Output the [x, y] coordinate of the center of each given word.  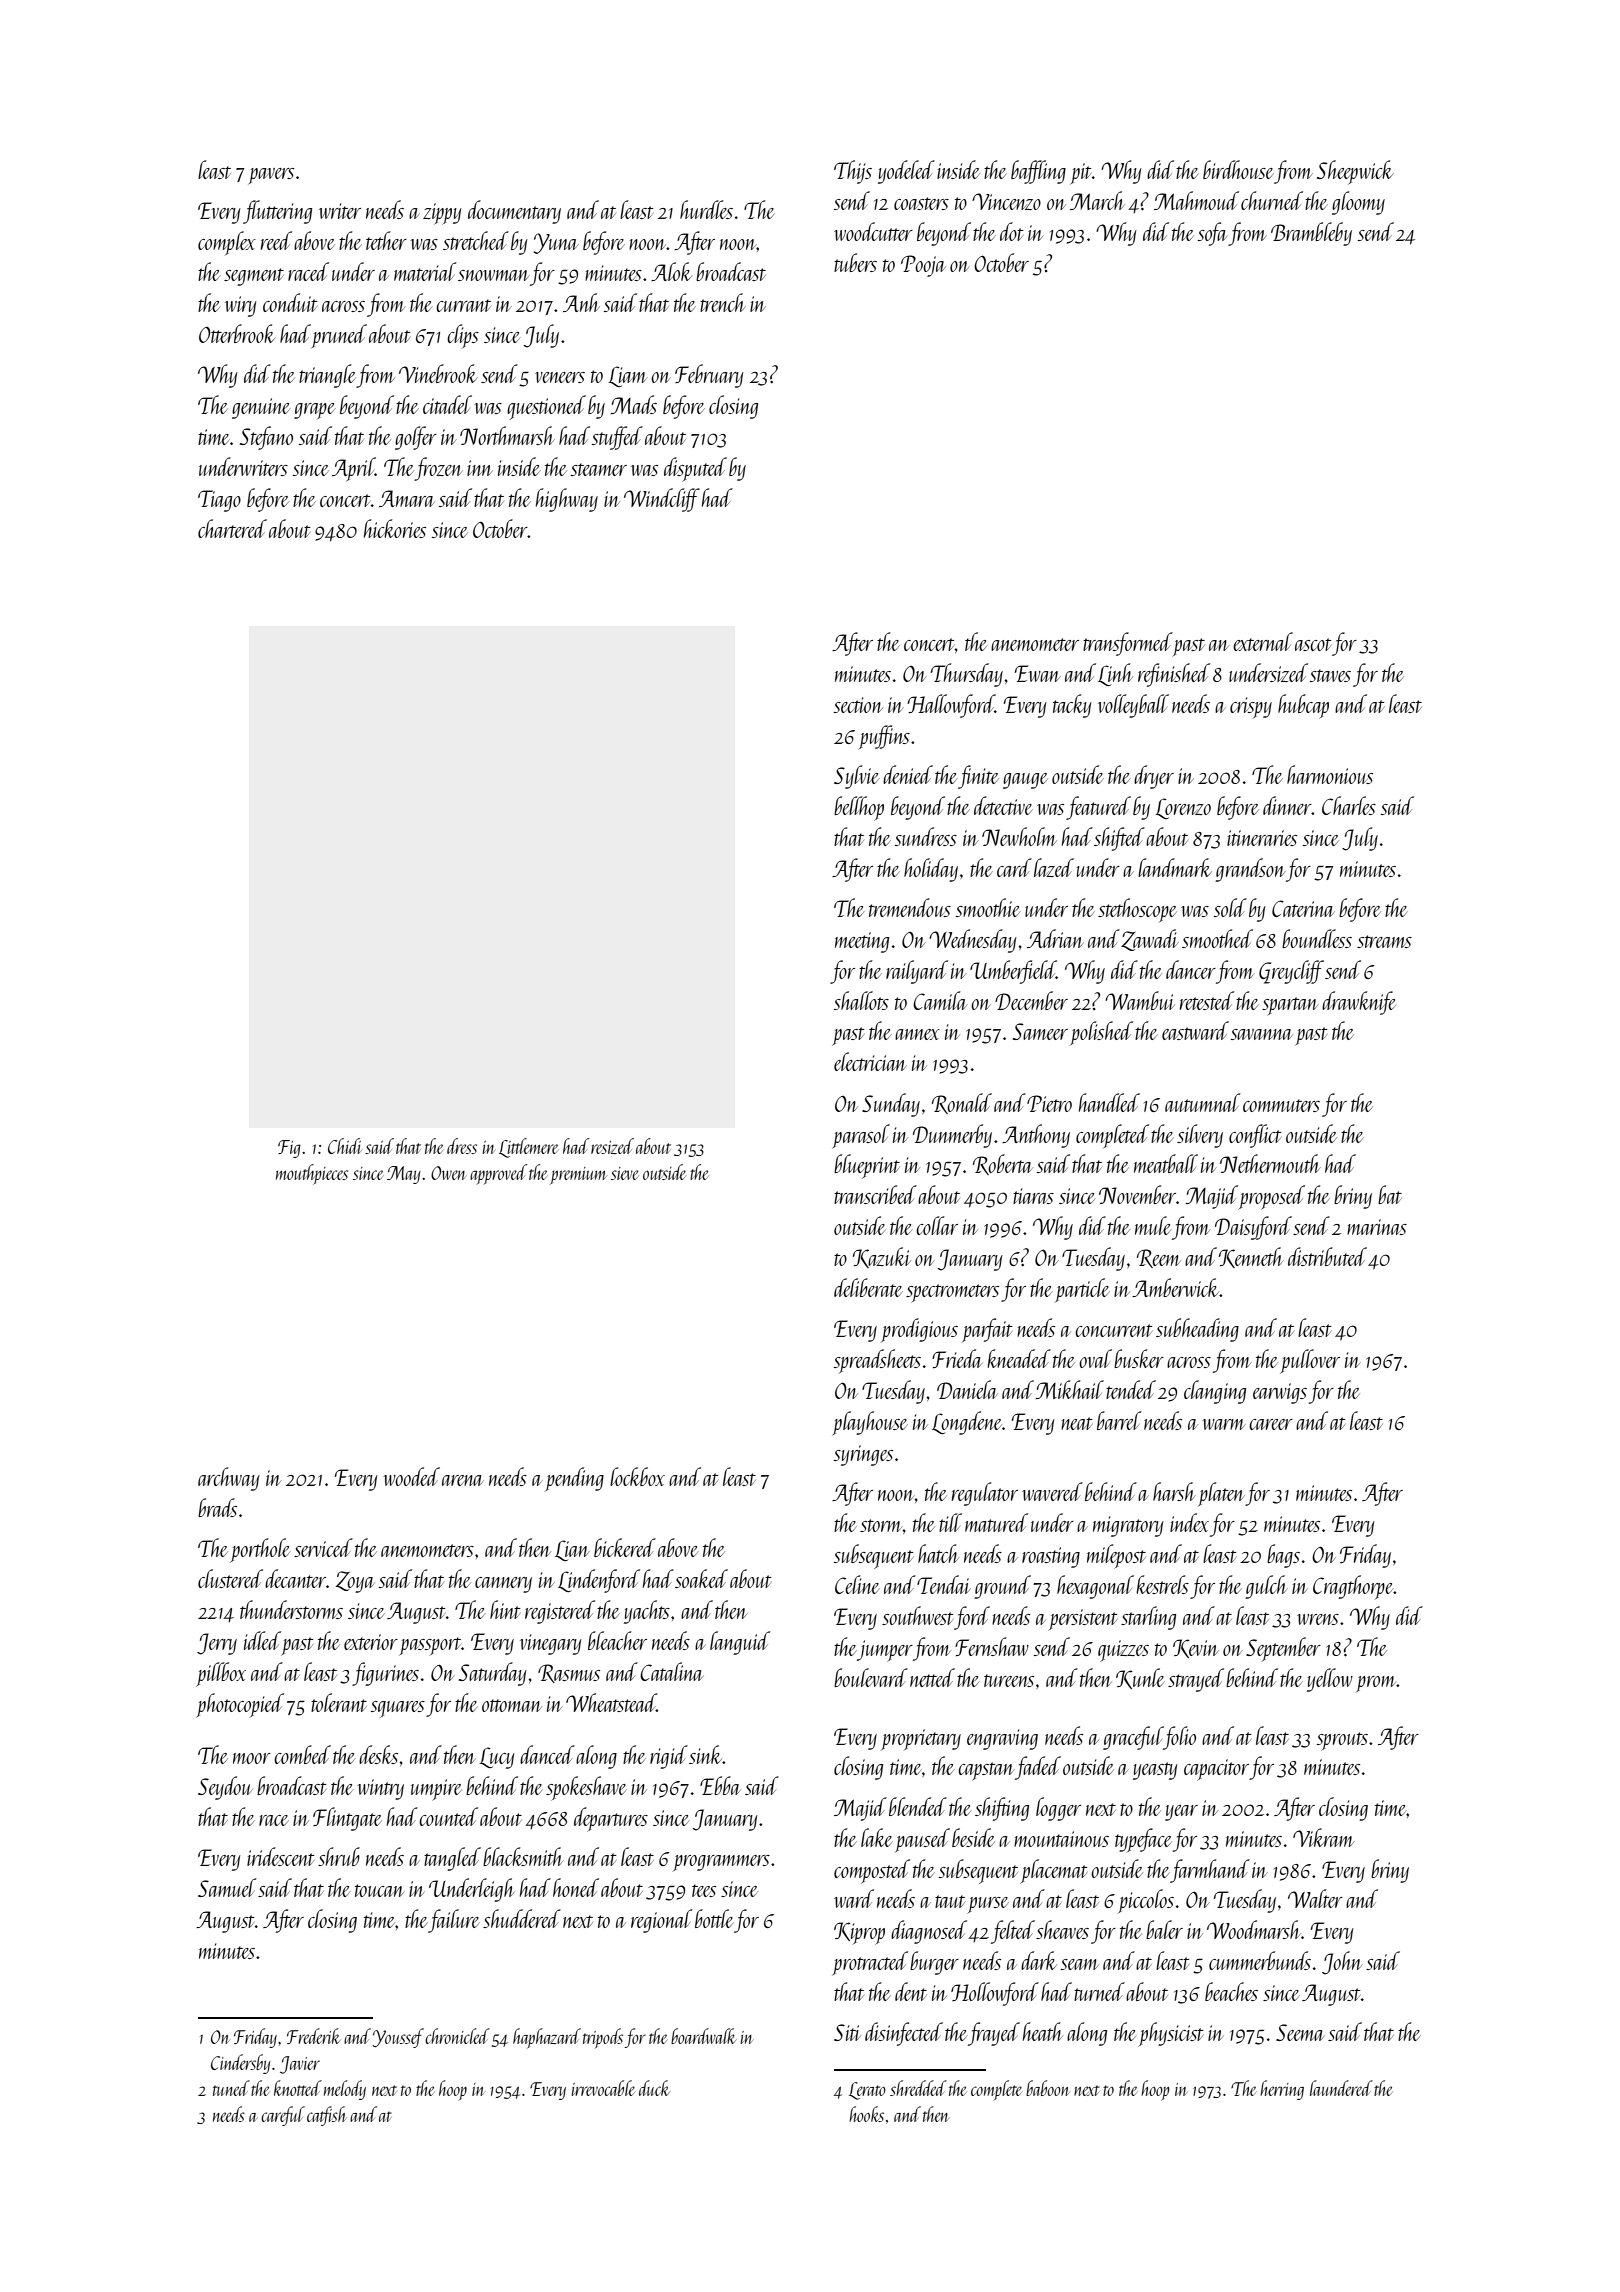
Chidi [345, 1146]
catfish [326, 2116]
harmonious [1330, 774]
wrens [1318, 1619]
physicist [1170, 2034]
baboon [1048, 2088]
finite [978, 777]
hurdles [706, 209]
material [425, 271]
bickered [625, 1547]
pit [1080, 174]
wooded [411, 1476]
